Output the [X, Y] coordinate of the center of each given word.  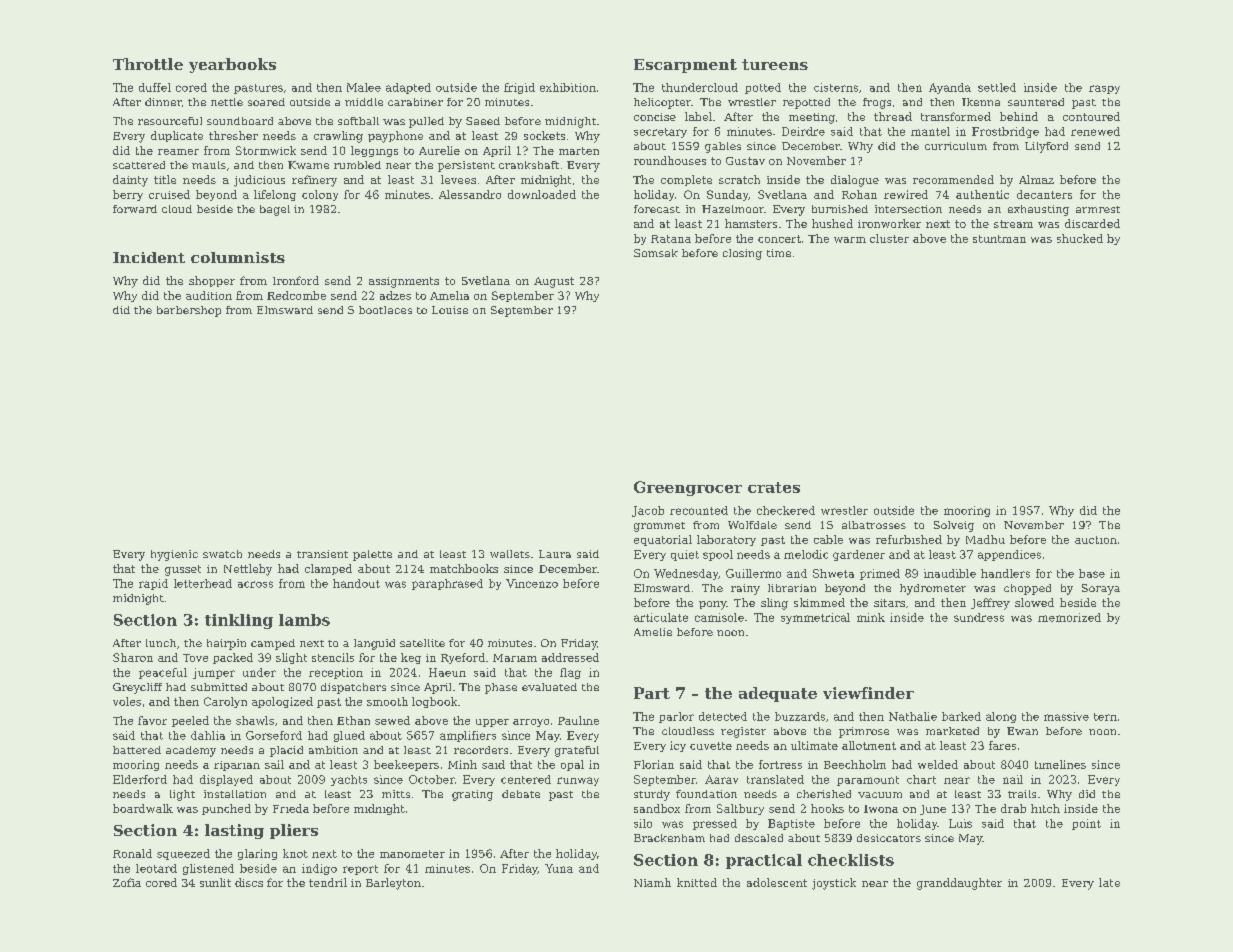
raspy [1104, 89]
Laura [555, 554]
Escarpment [685, 66]
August [554, 282]
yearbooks [232, 65]
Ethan [353, 720]
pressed [715, 824]
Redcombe [296, 295]
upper [492, 723]
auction [1096, 540]
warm [850, 240]
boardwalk [143, 808]
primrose [864, 732]
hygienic [174, 555]
